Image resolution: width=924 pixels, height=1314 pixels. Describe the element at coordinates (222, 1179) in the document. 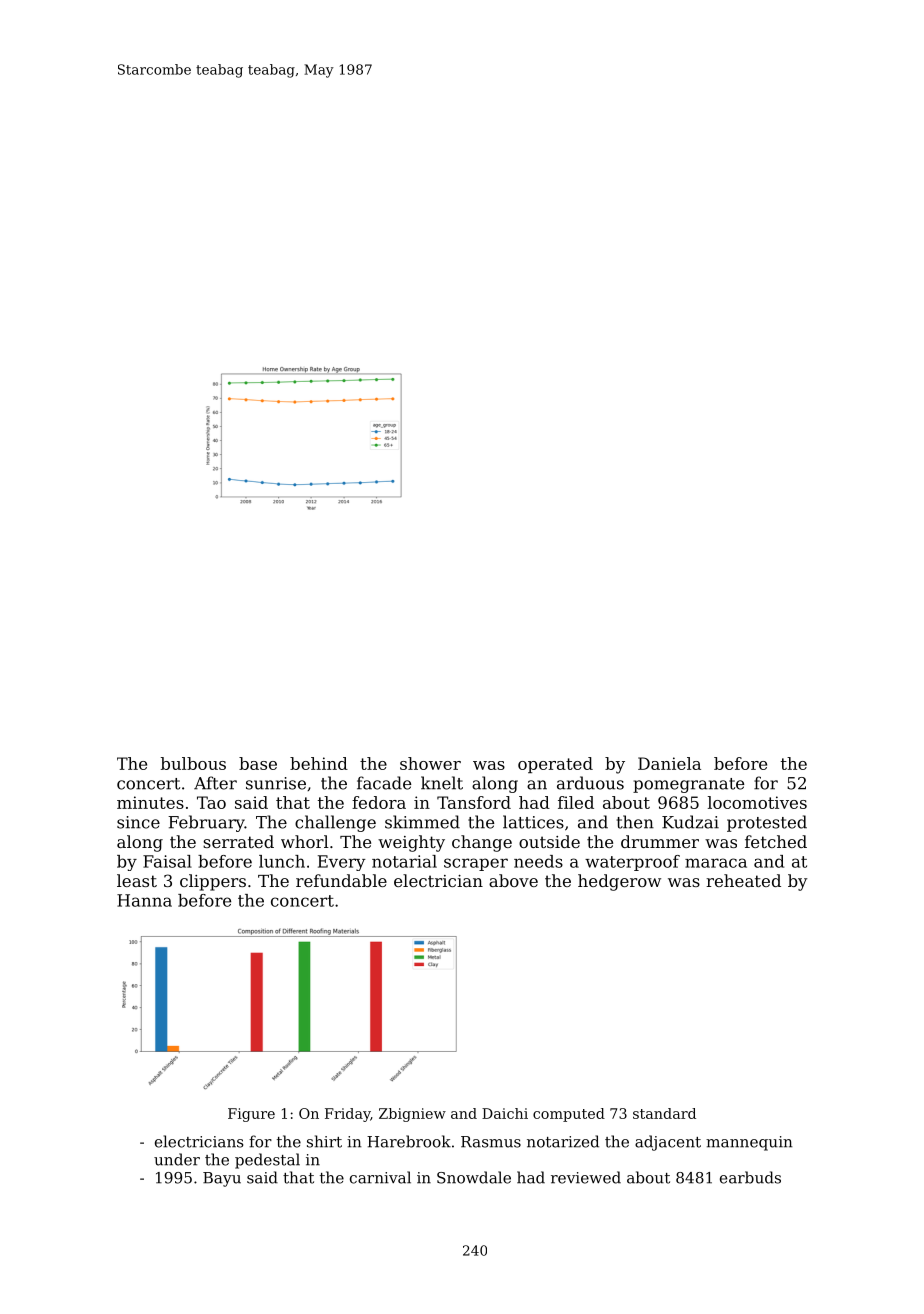

I see `Bayu` at that location.
